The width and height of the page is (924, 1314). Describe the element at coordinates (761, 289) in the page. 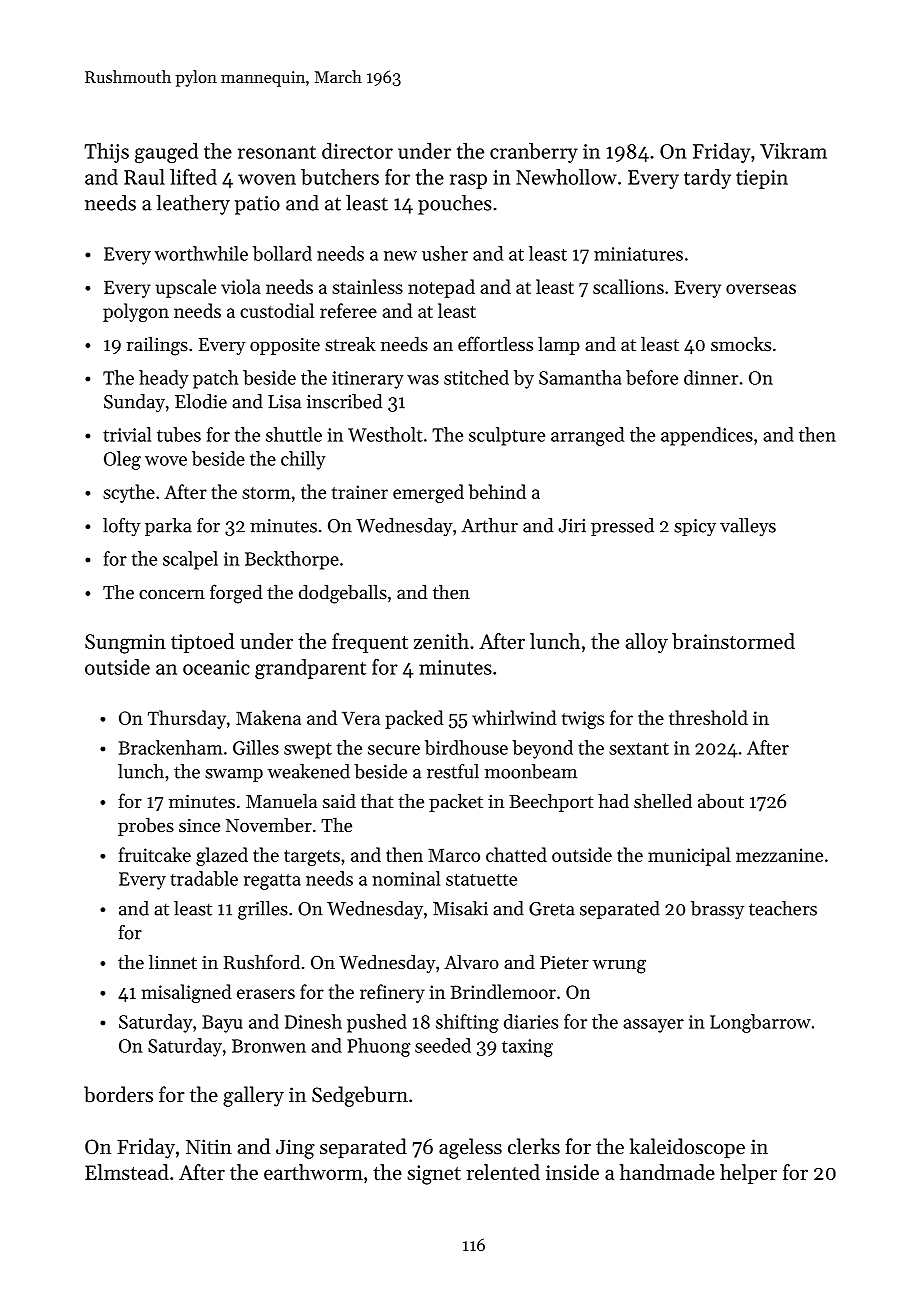

I see `overseas` at that location.
